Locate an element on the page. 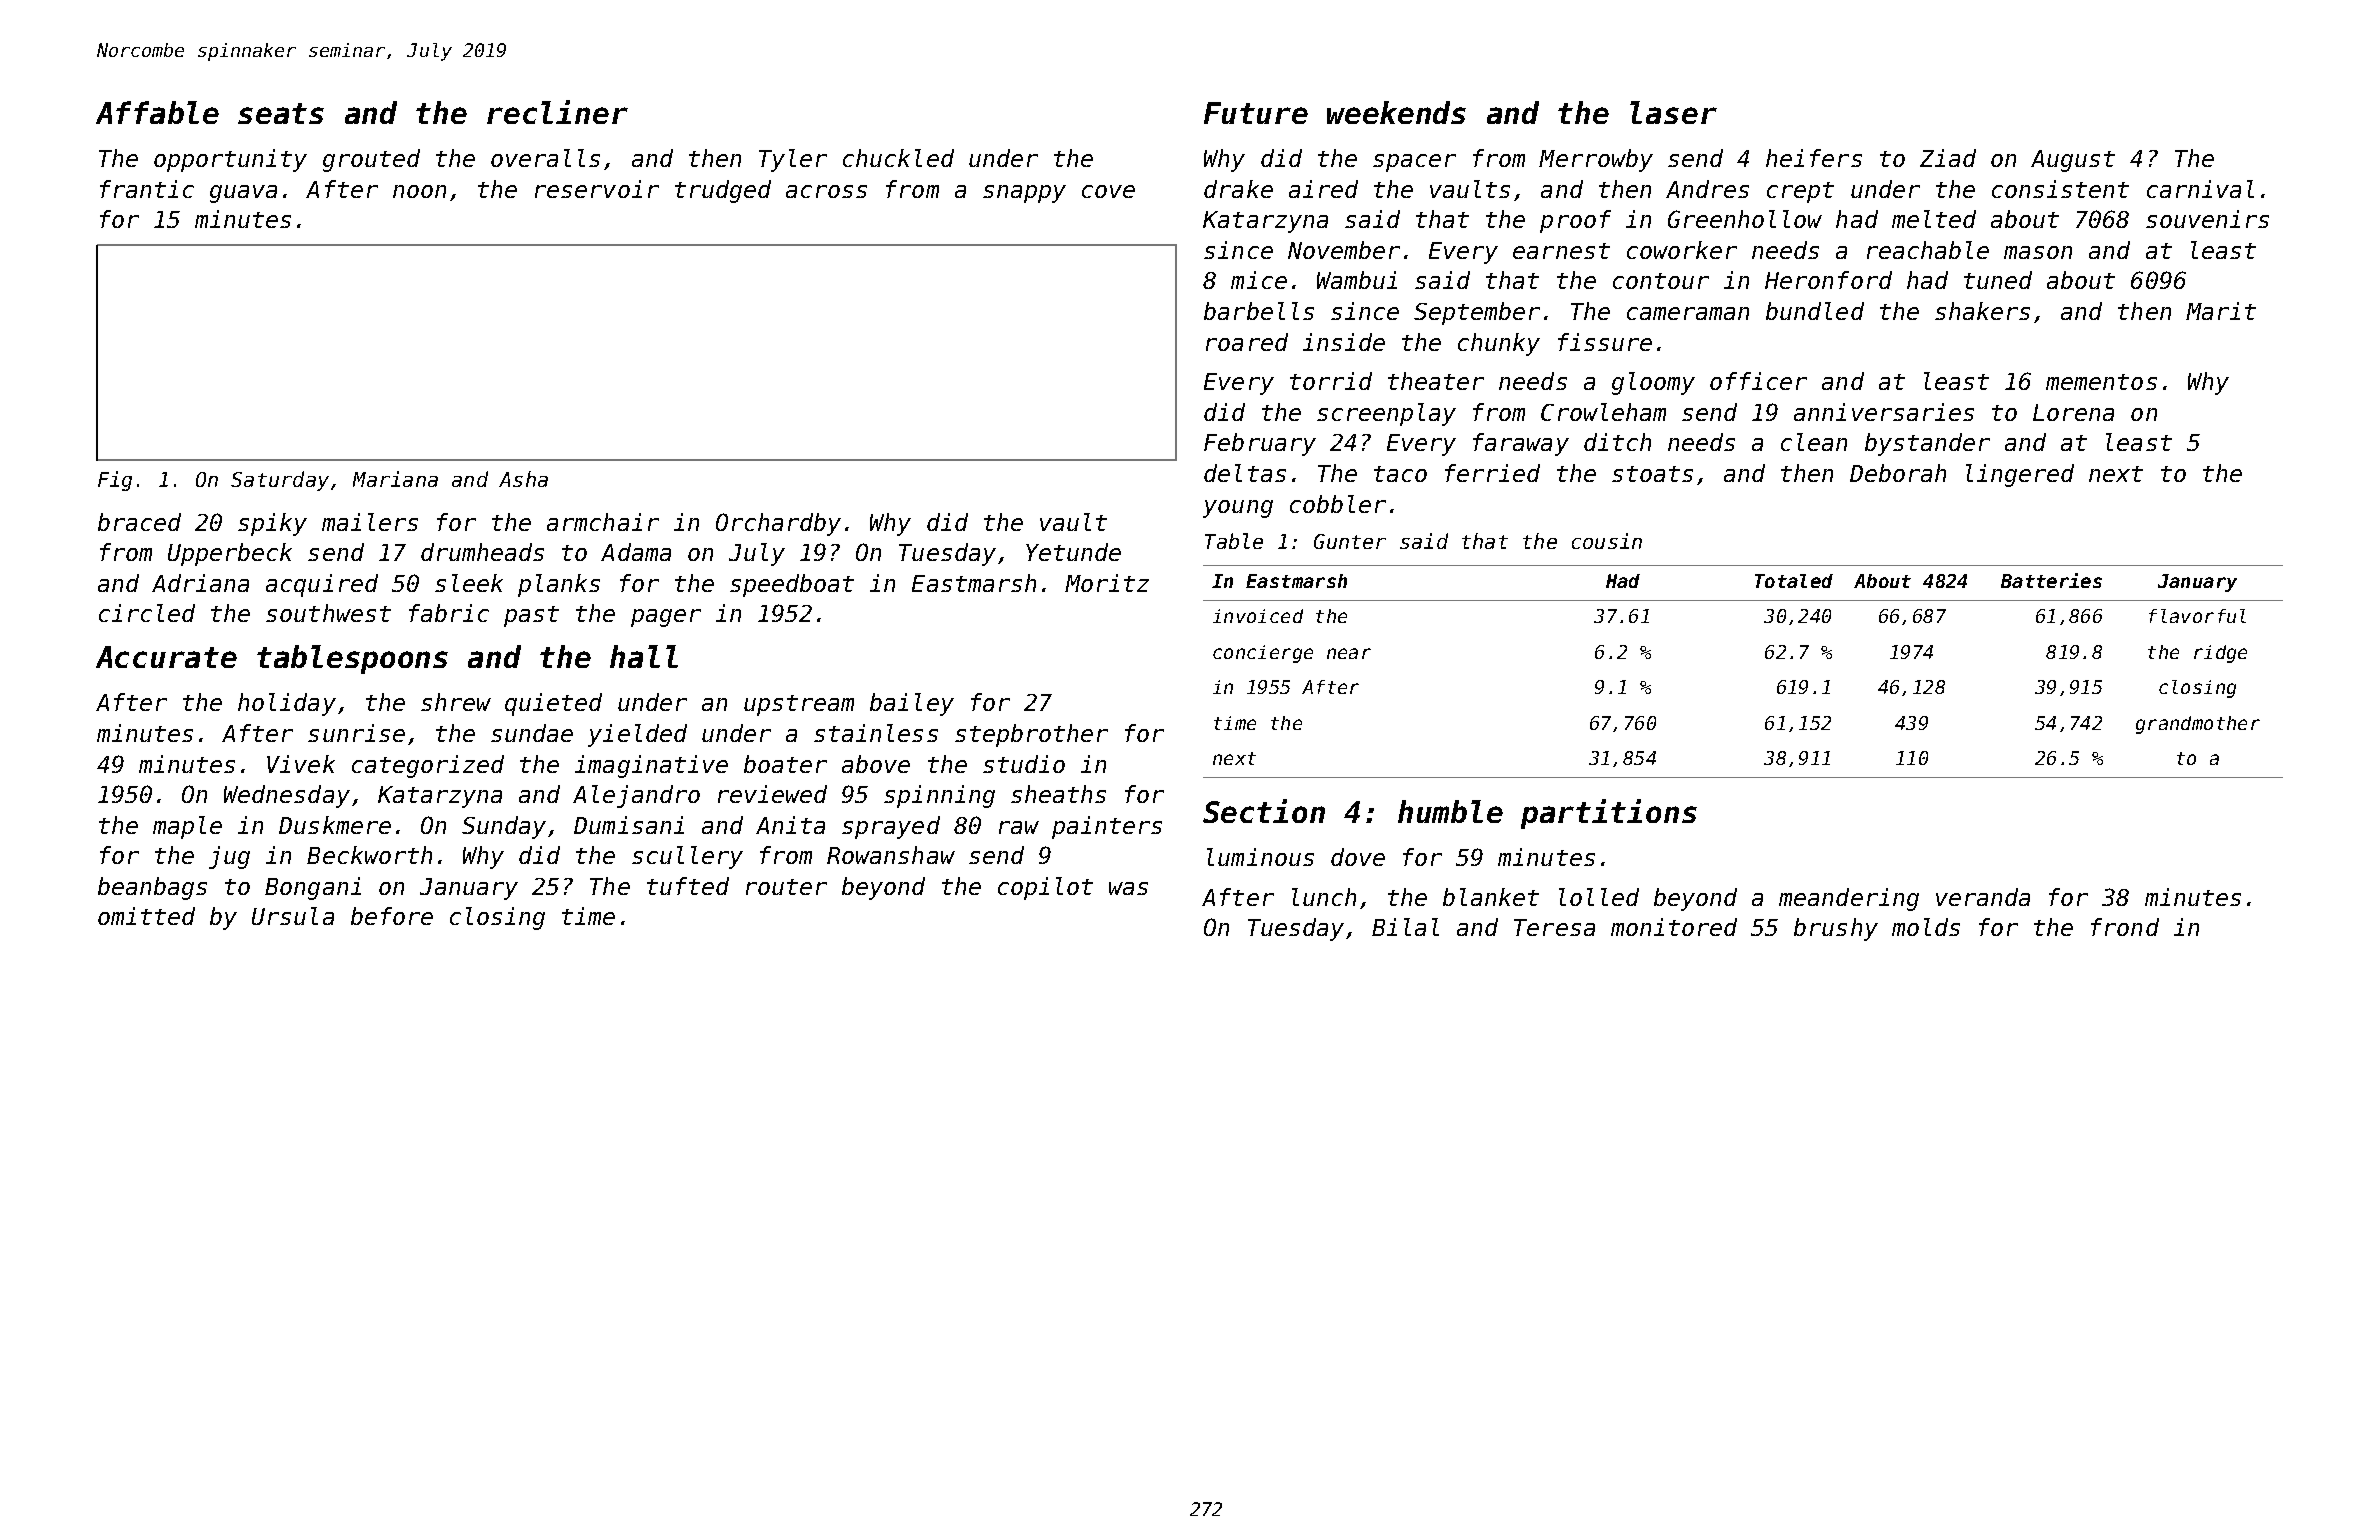  drake is located at coordinates (1238, 189).
